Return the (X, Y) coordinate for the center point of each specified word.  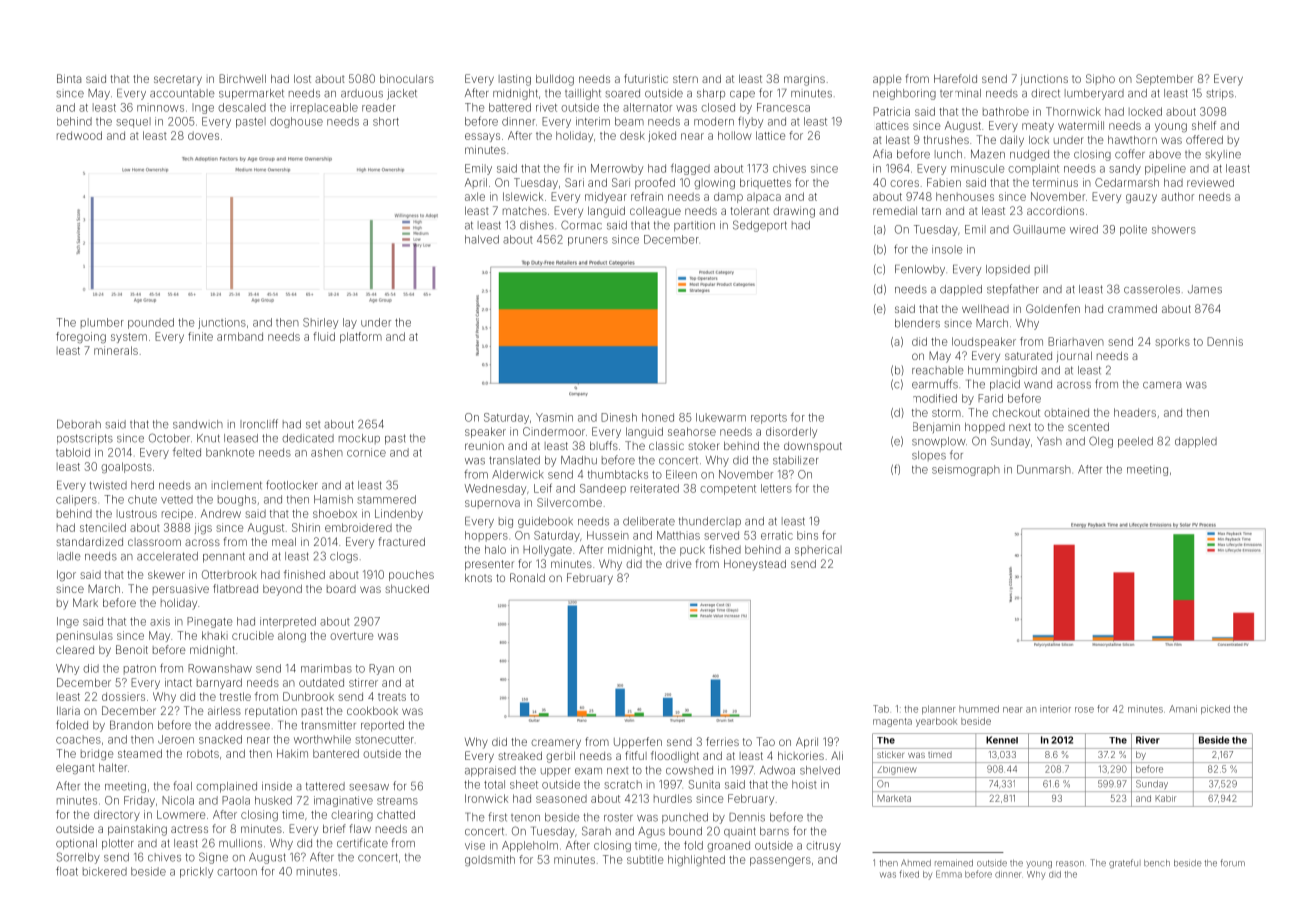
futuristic (646, 78)
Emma (949, 874)
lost (302, 79)
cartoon (237, 872)
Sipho (1100, 79)
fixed (909, 874)
